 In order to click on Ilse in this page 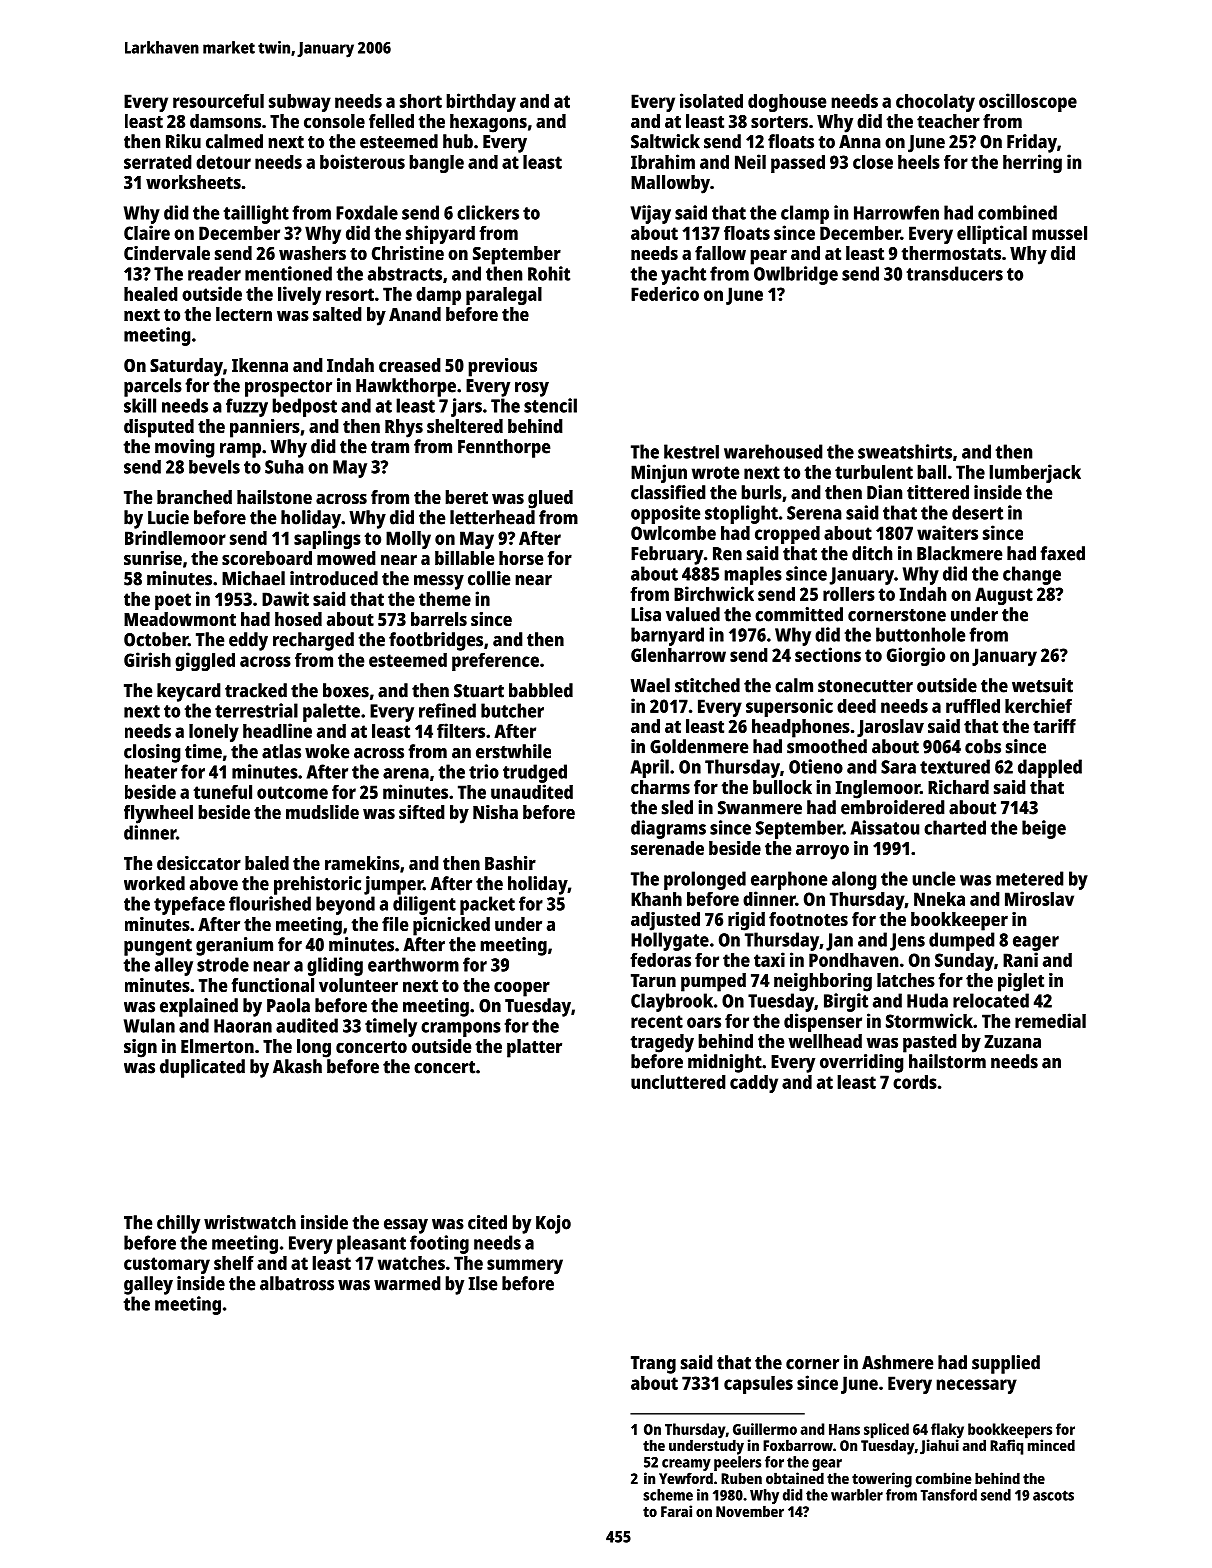, I will do `click(483, 1283)`.
